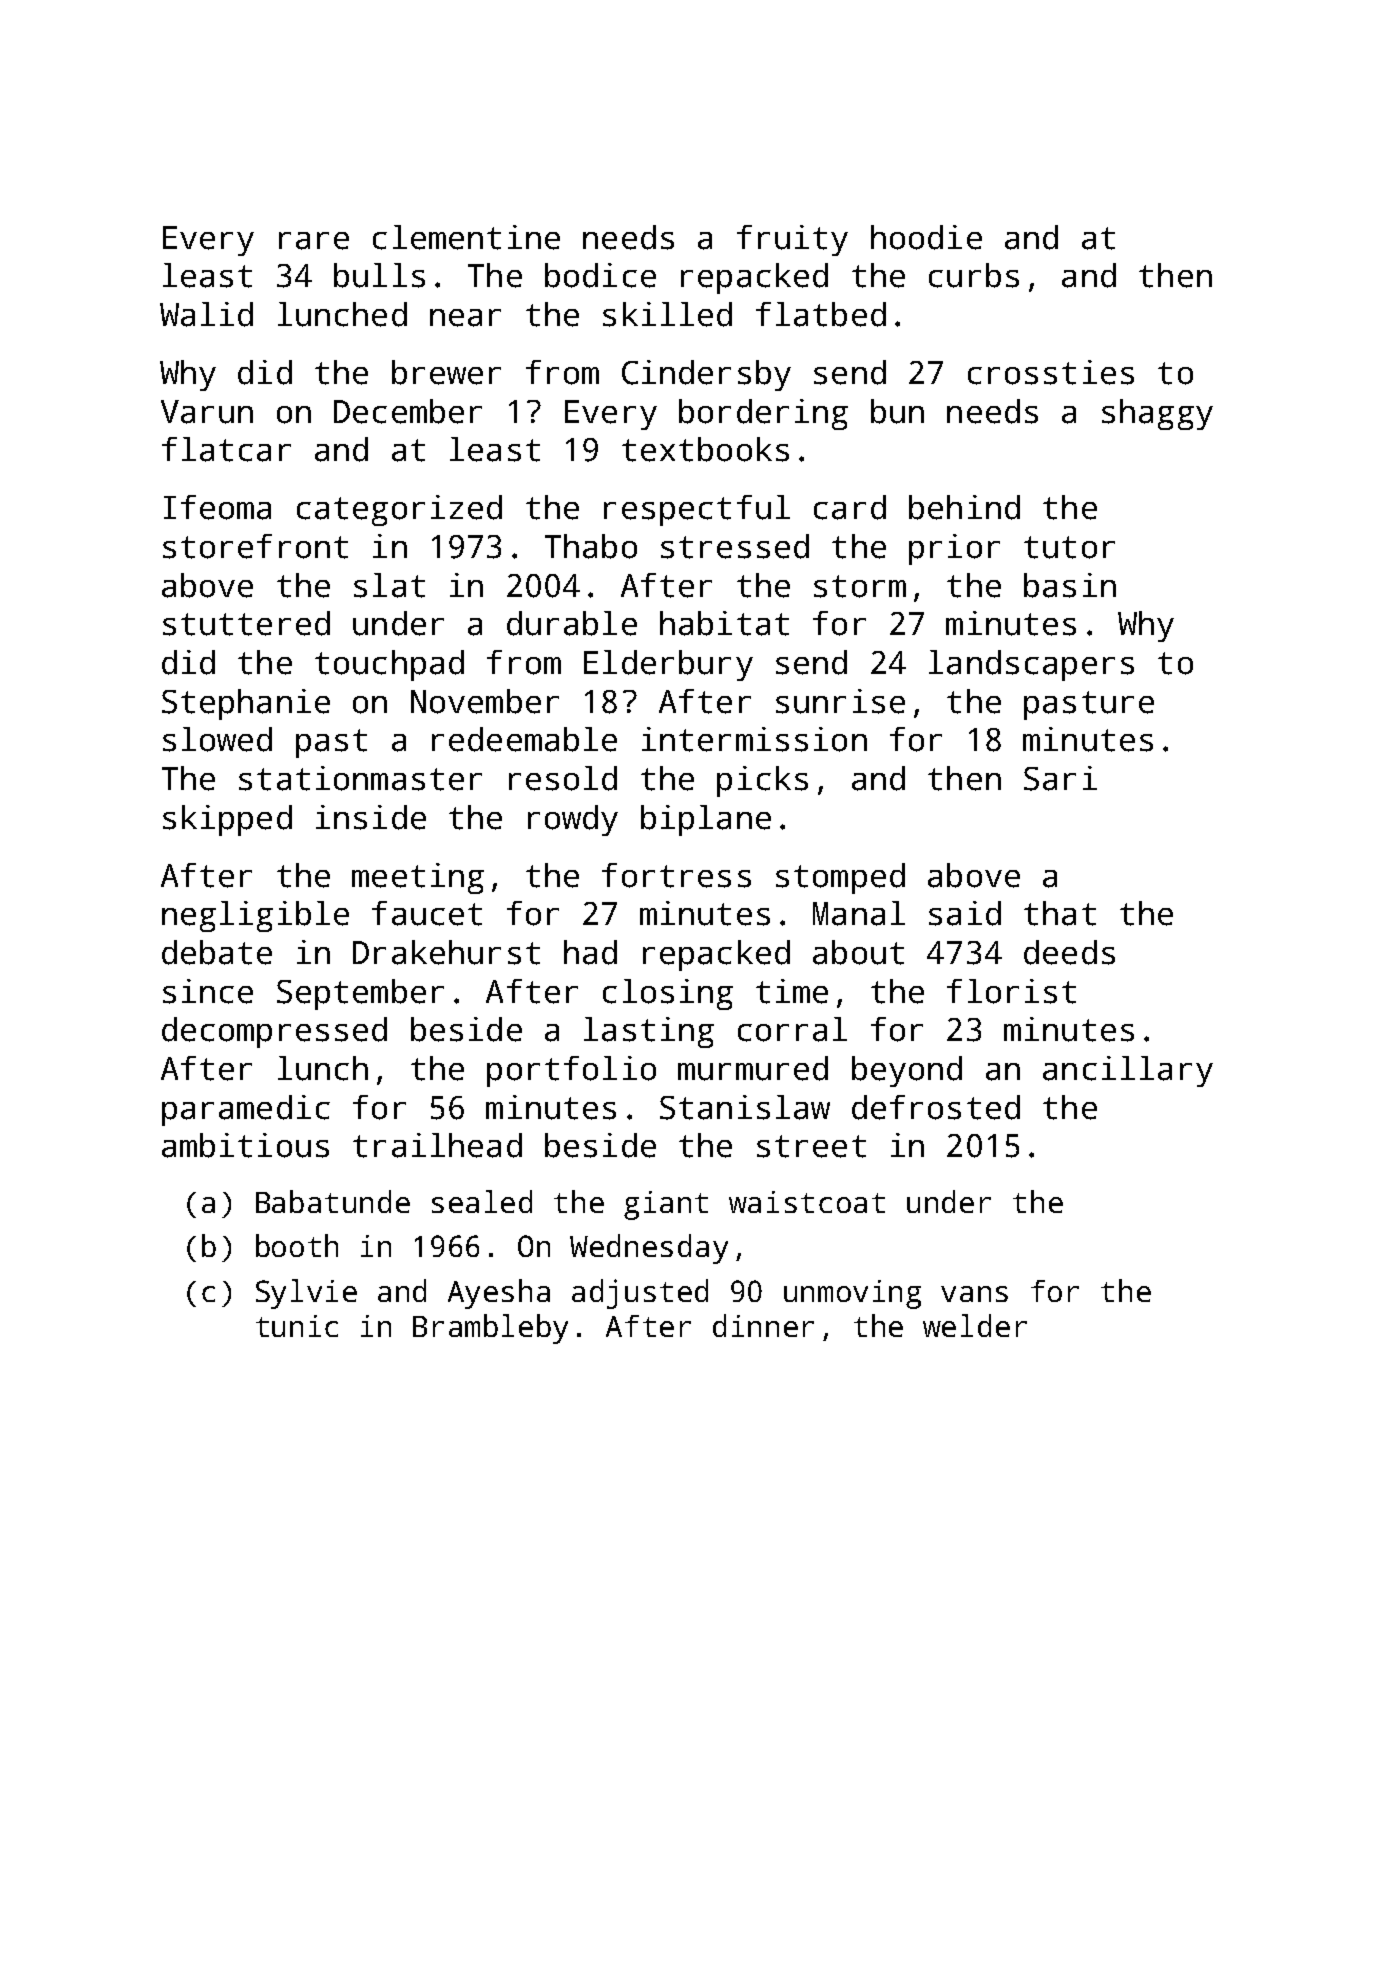 The height and width of the screenshot is (1969, 1386). What do you see at coordinates (246, 704) in the screenshot?
I see `Stephanie` at bounding box center [246, 704].
